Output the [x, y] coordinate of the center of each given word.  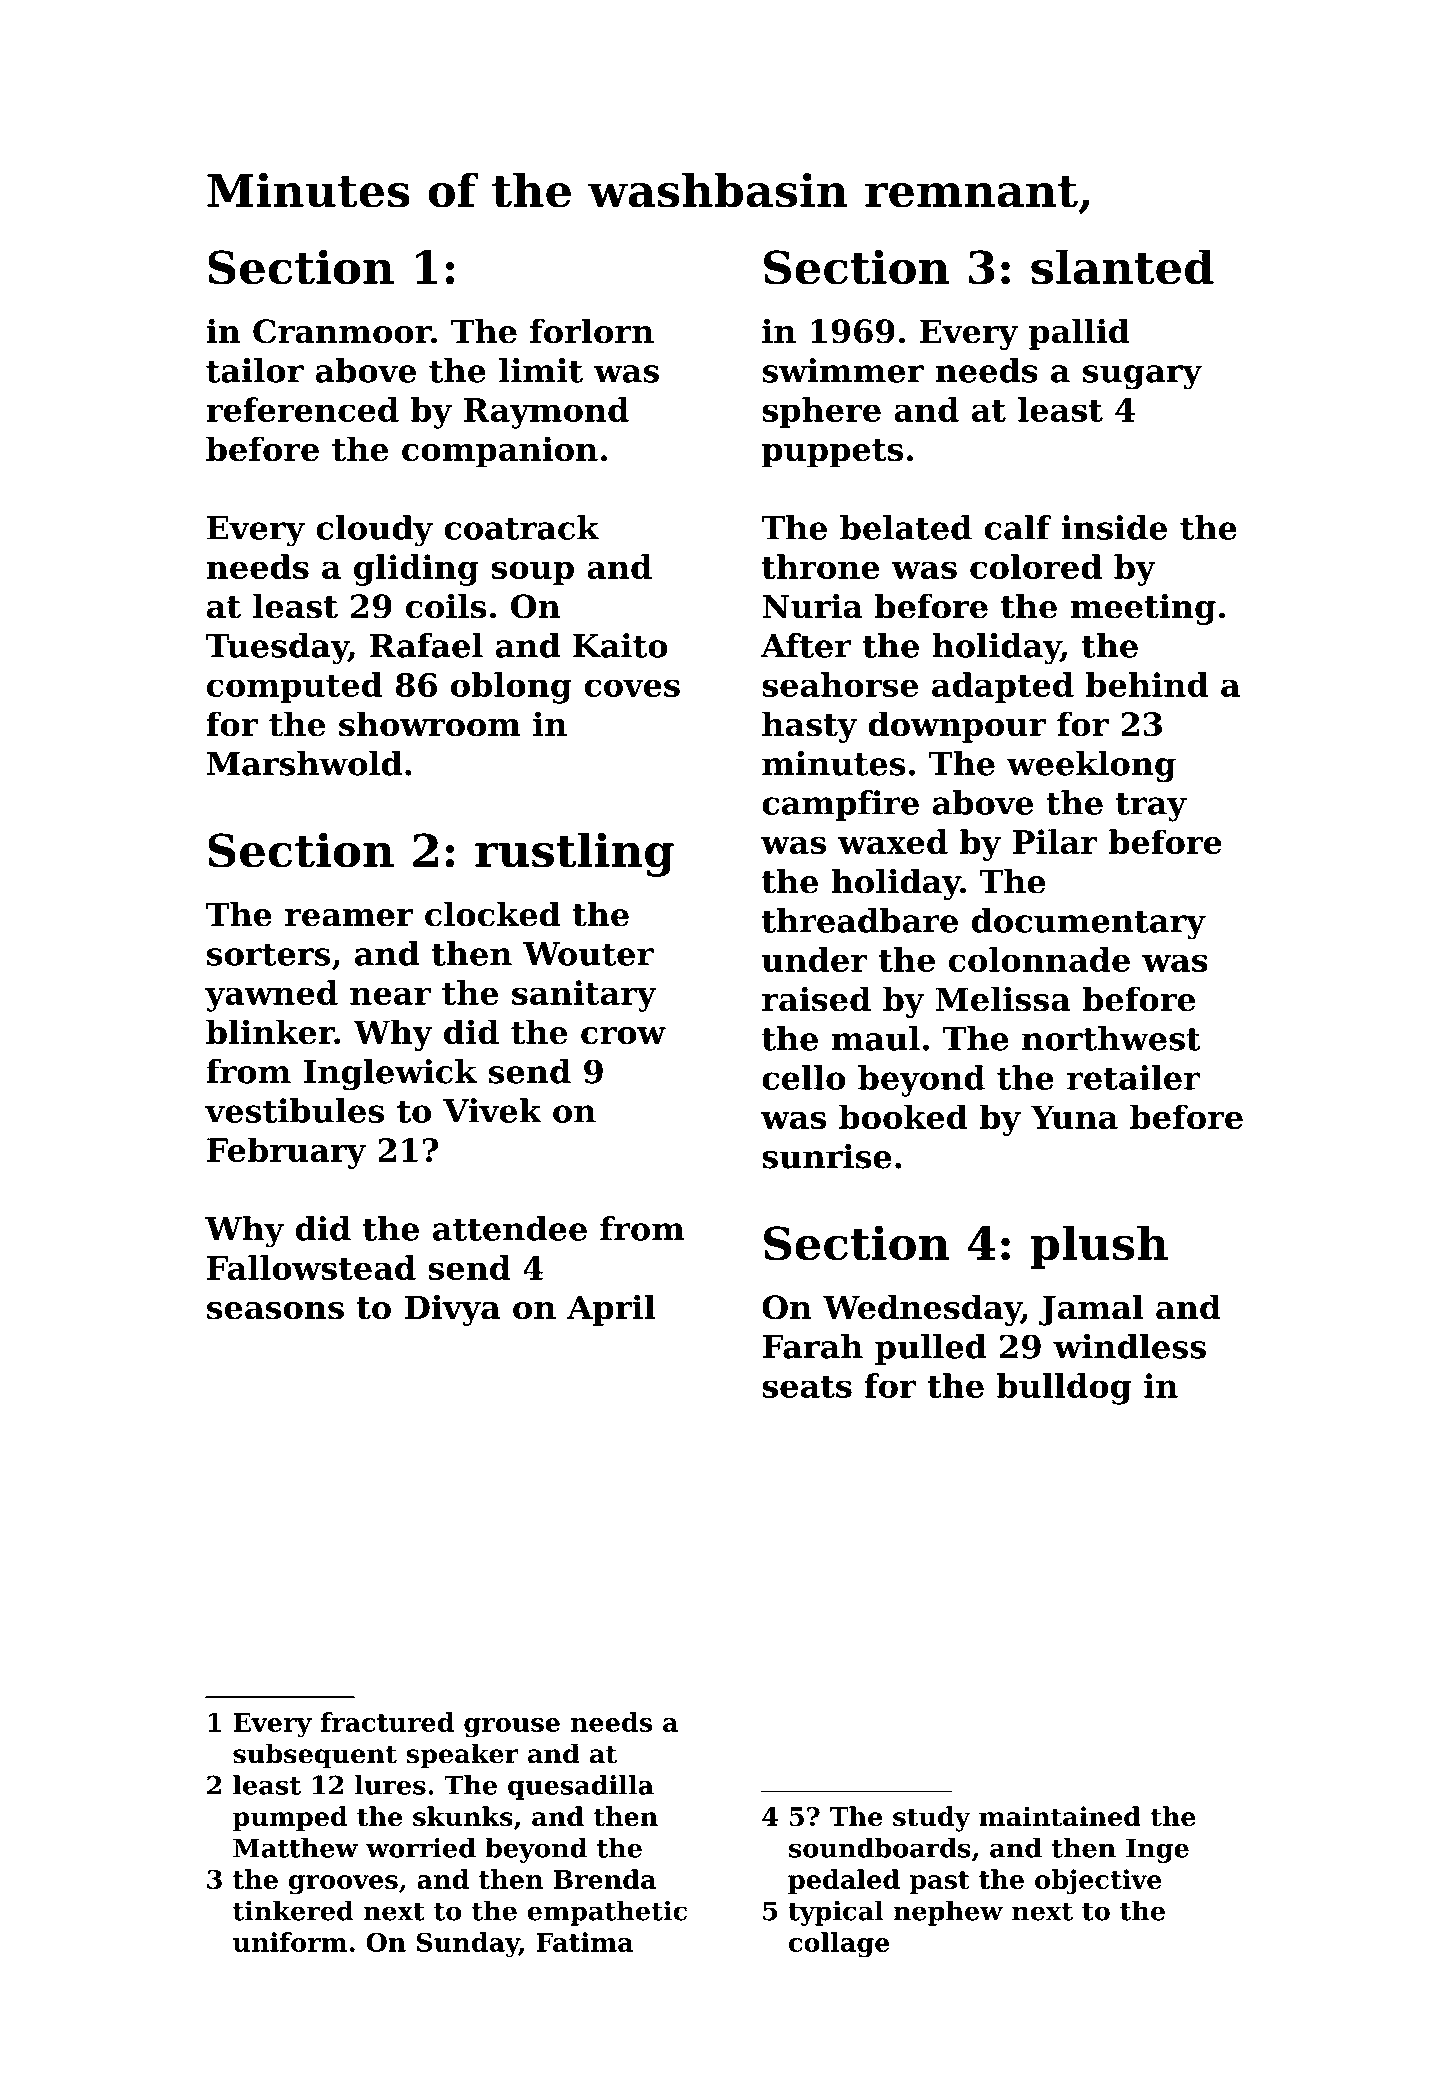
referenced [302, 409]
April [611, 1310]
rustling [574, 854]
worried [421, 1848]
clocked [492, 914]
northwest [1111, 1038]
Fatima [584, 1942]
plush [1099, 1247]
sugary [1142, 377]
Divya [452, 1310]
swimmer [843, 370]
